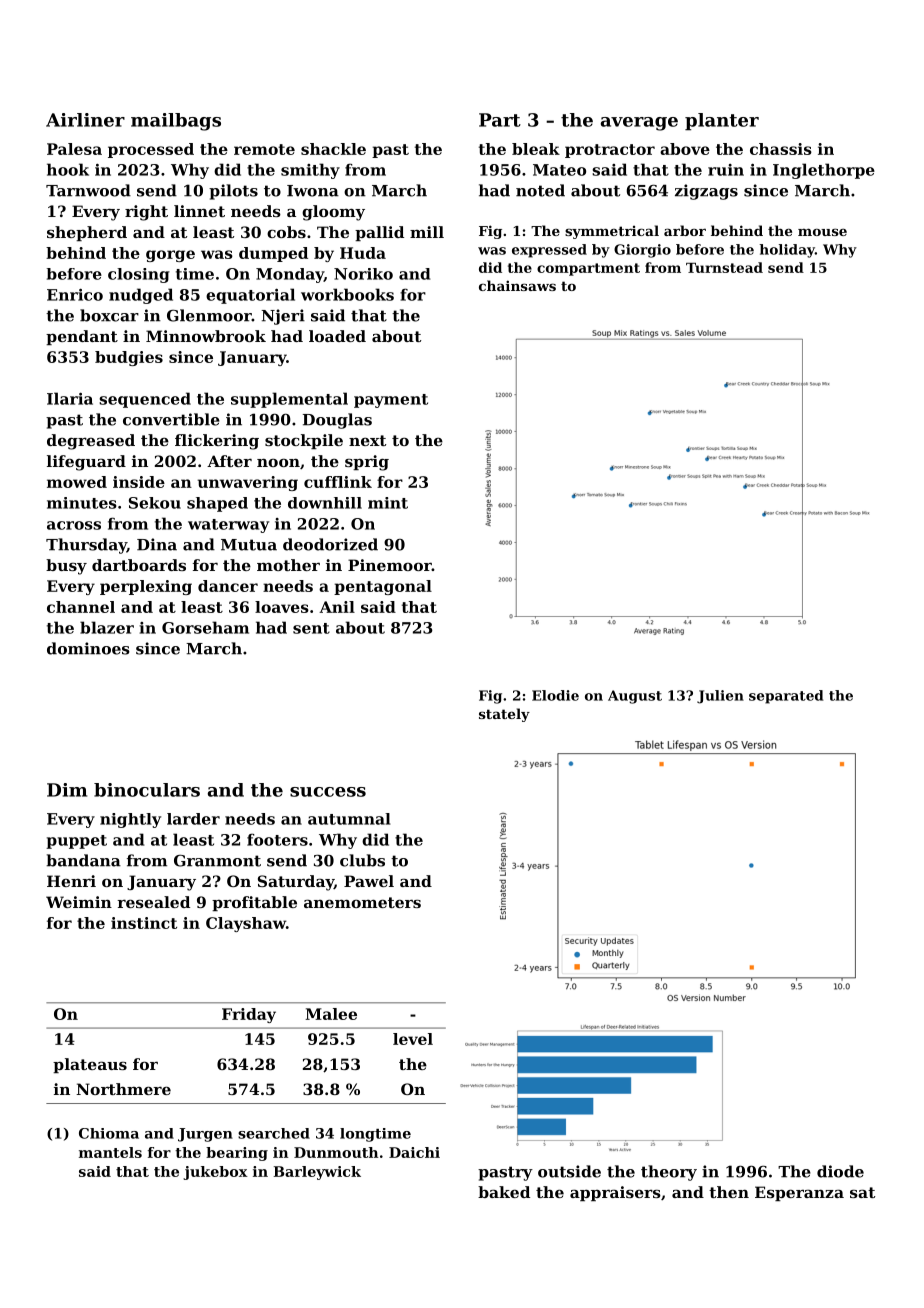 The width and height of the screenshot is (924, 1308). What do you see at coordinates (77, 482) in the screenshot?
I see `mowed` at bounding box center [77, 482].
